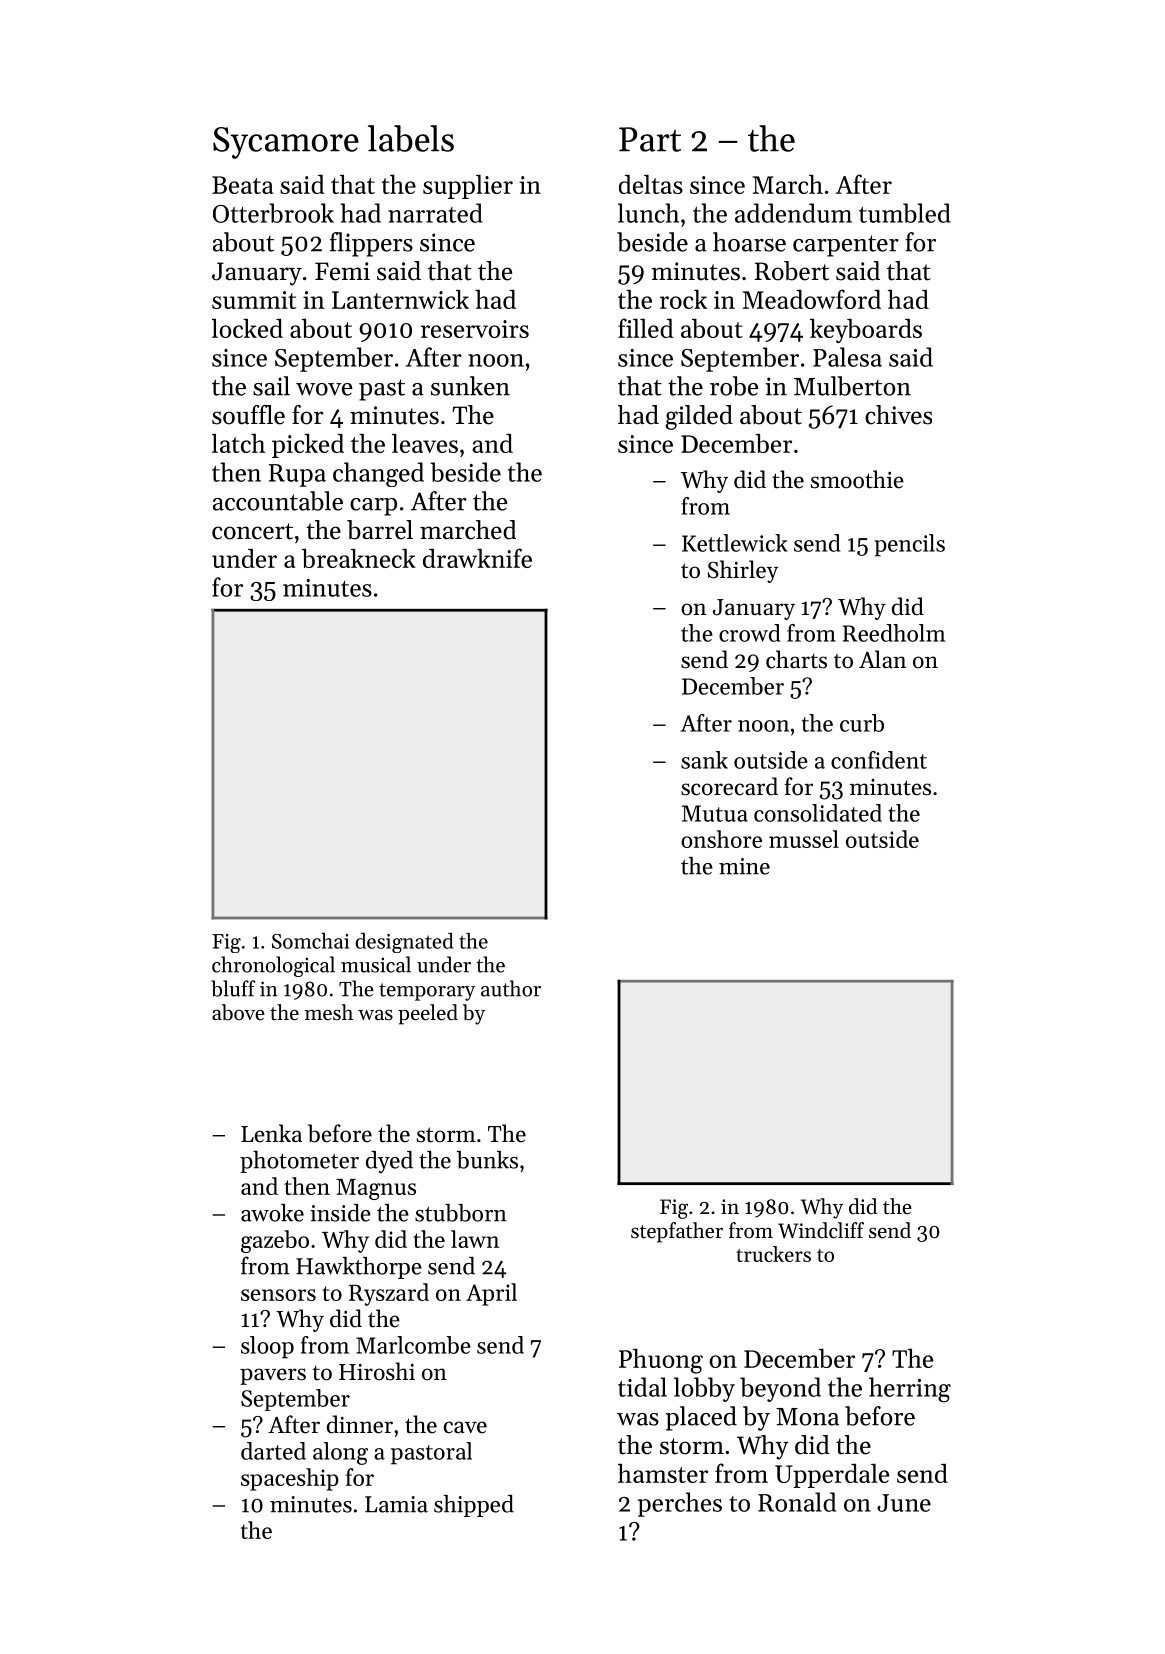 This page has height=1654, width=1165. Describe the element at coordinates (909, 545) in the page. I see `pencils` at that location.
